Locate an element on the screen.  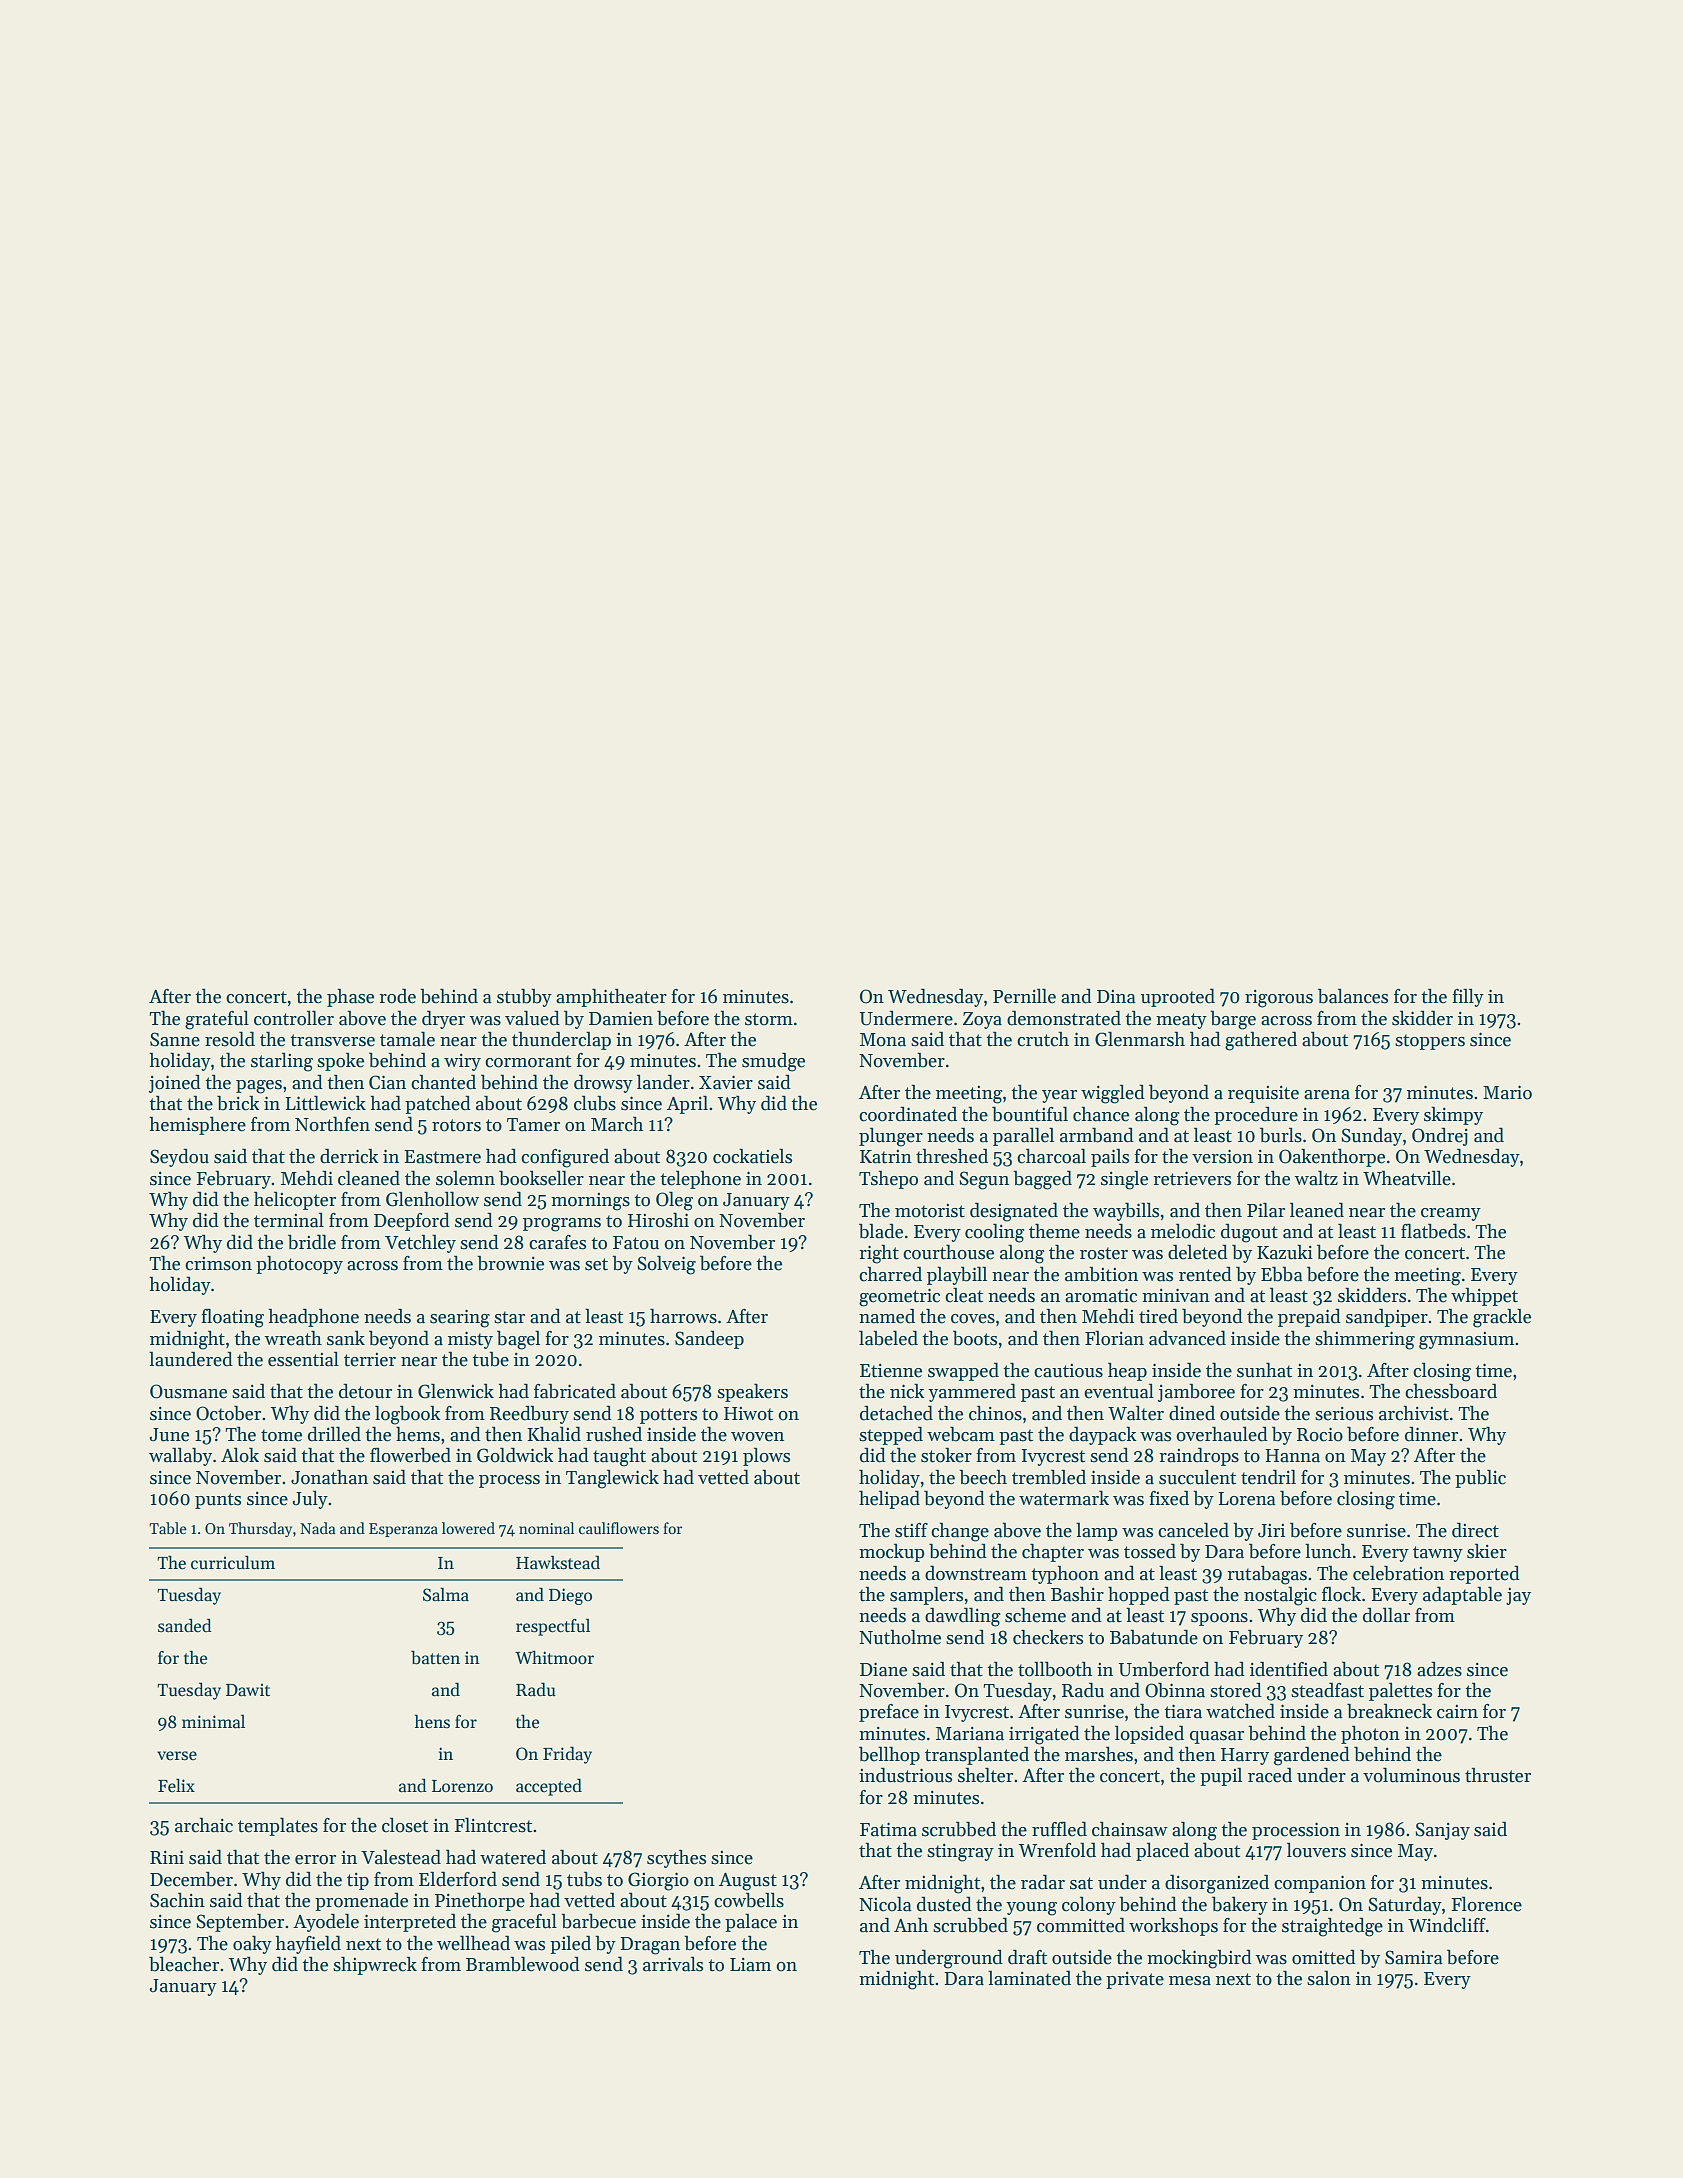
Glenwick is located at coordinates (456, 1391).
